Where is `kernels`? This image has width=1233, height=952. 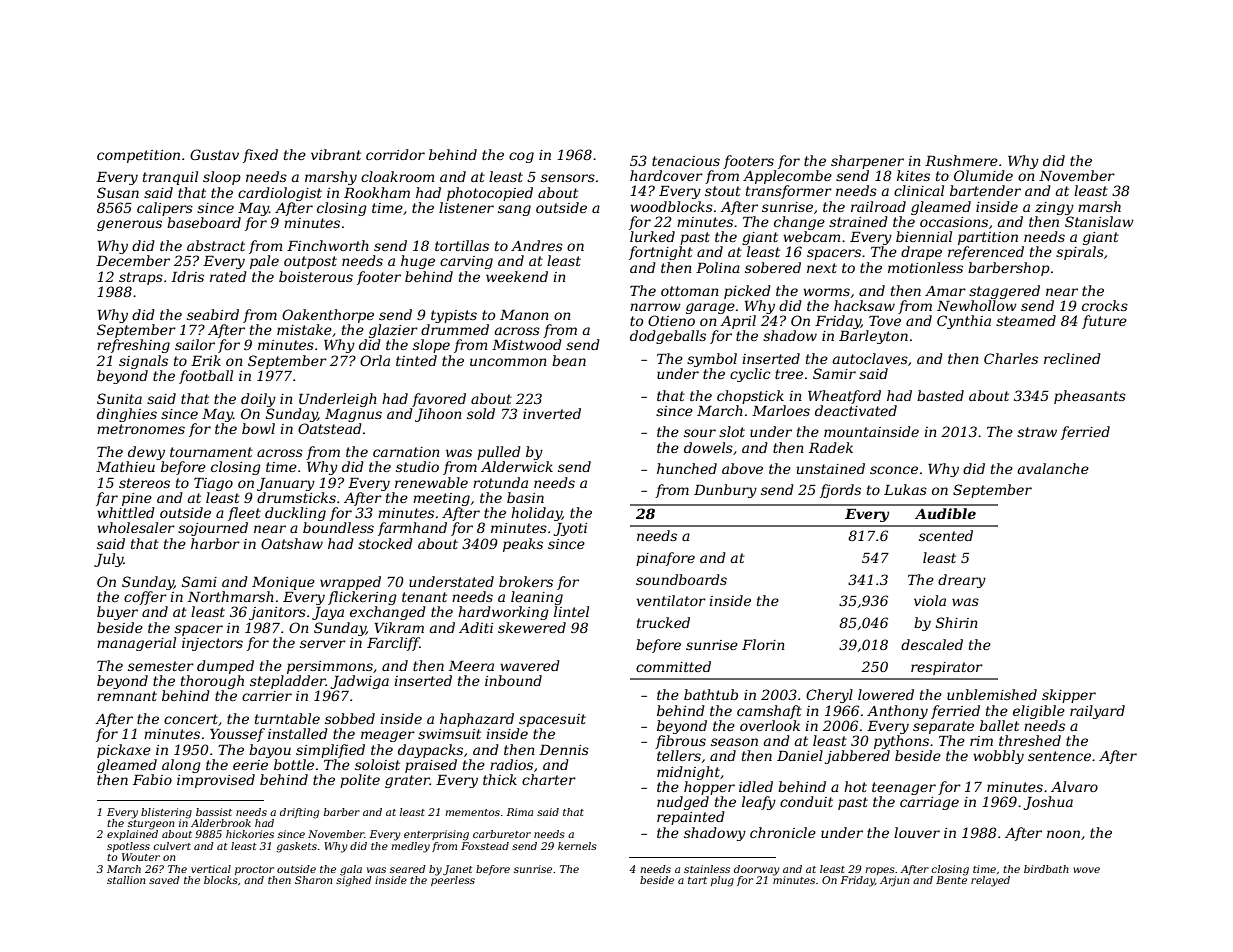 kernels is located at coordinates (577, 846).
